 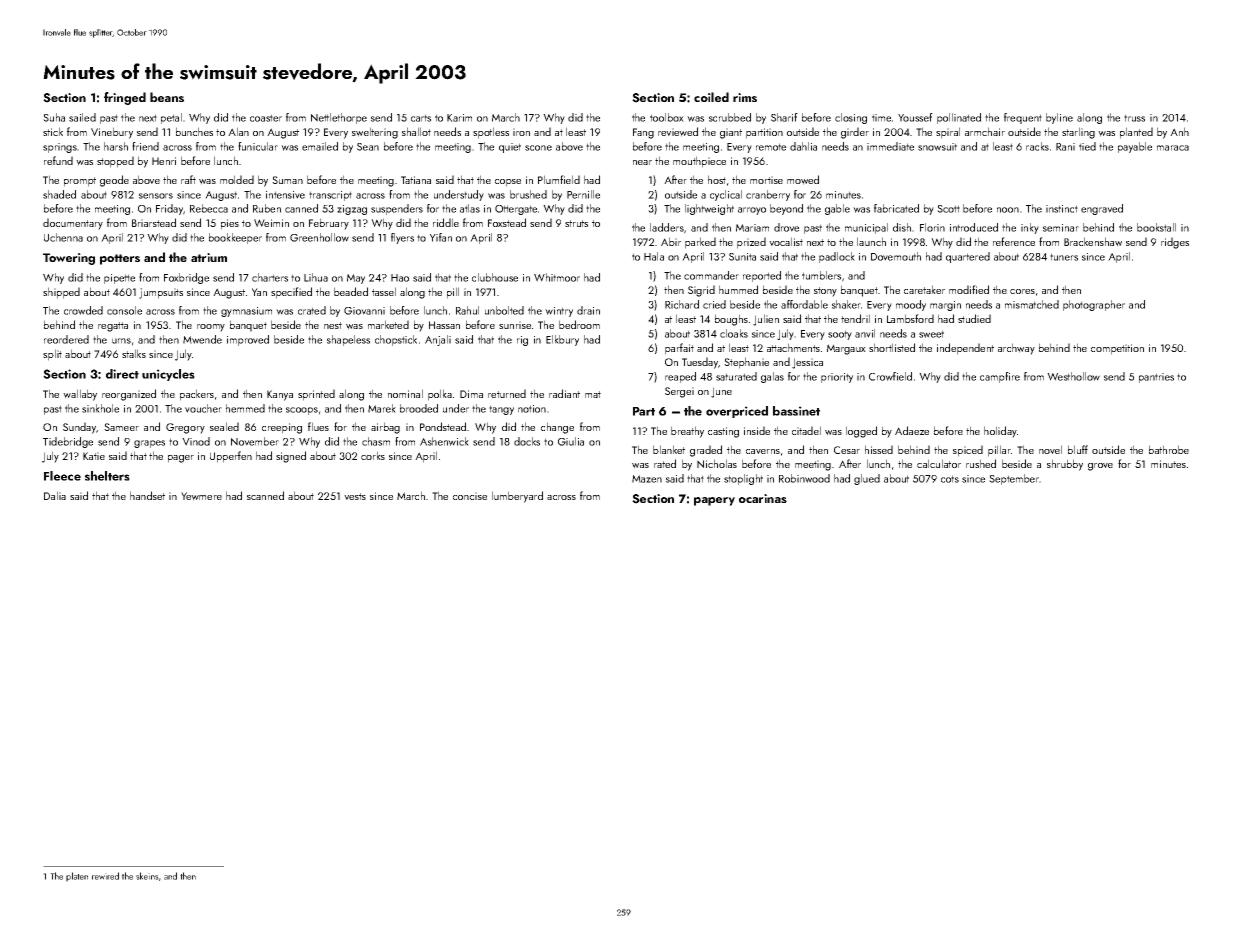 I want to click on September, so click(x=1014, y=479).
